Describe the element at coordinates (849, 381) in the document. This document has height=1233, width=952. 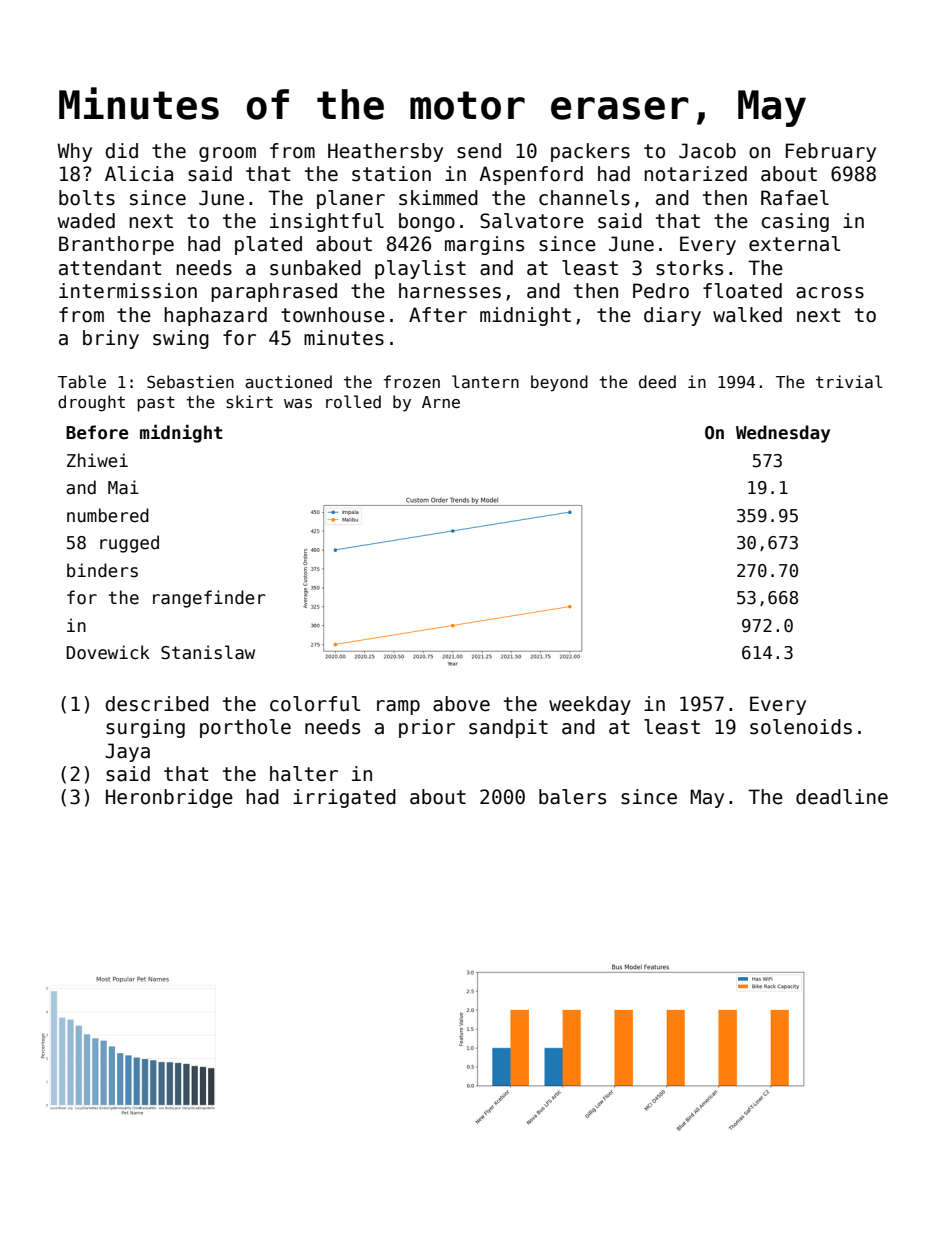
I see `trivial` at that location.
